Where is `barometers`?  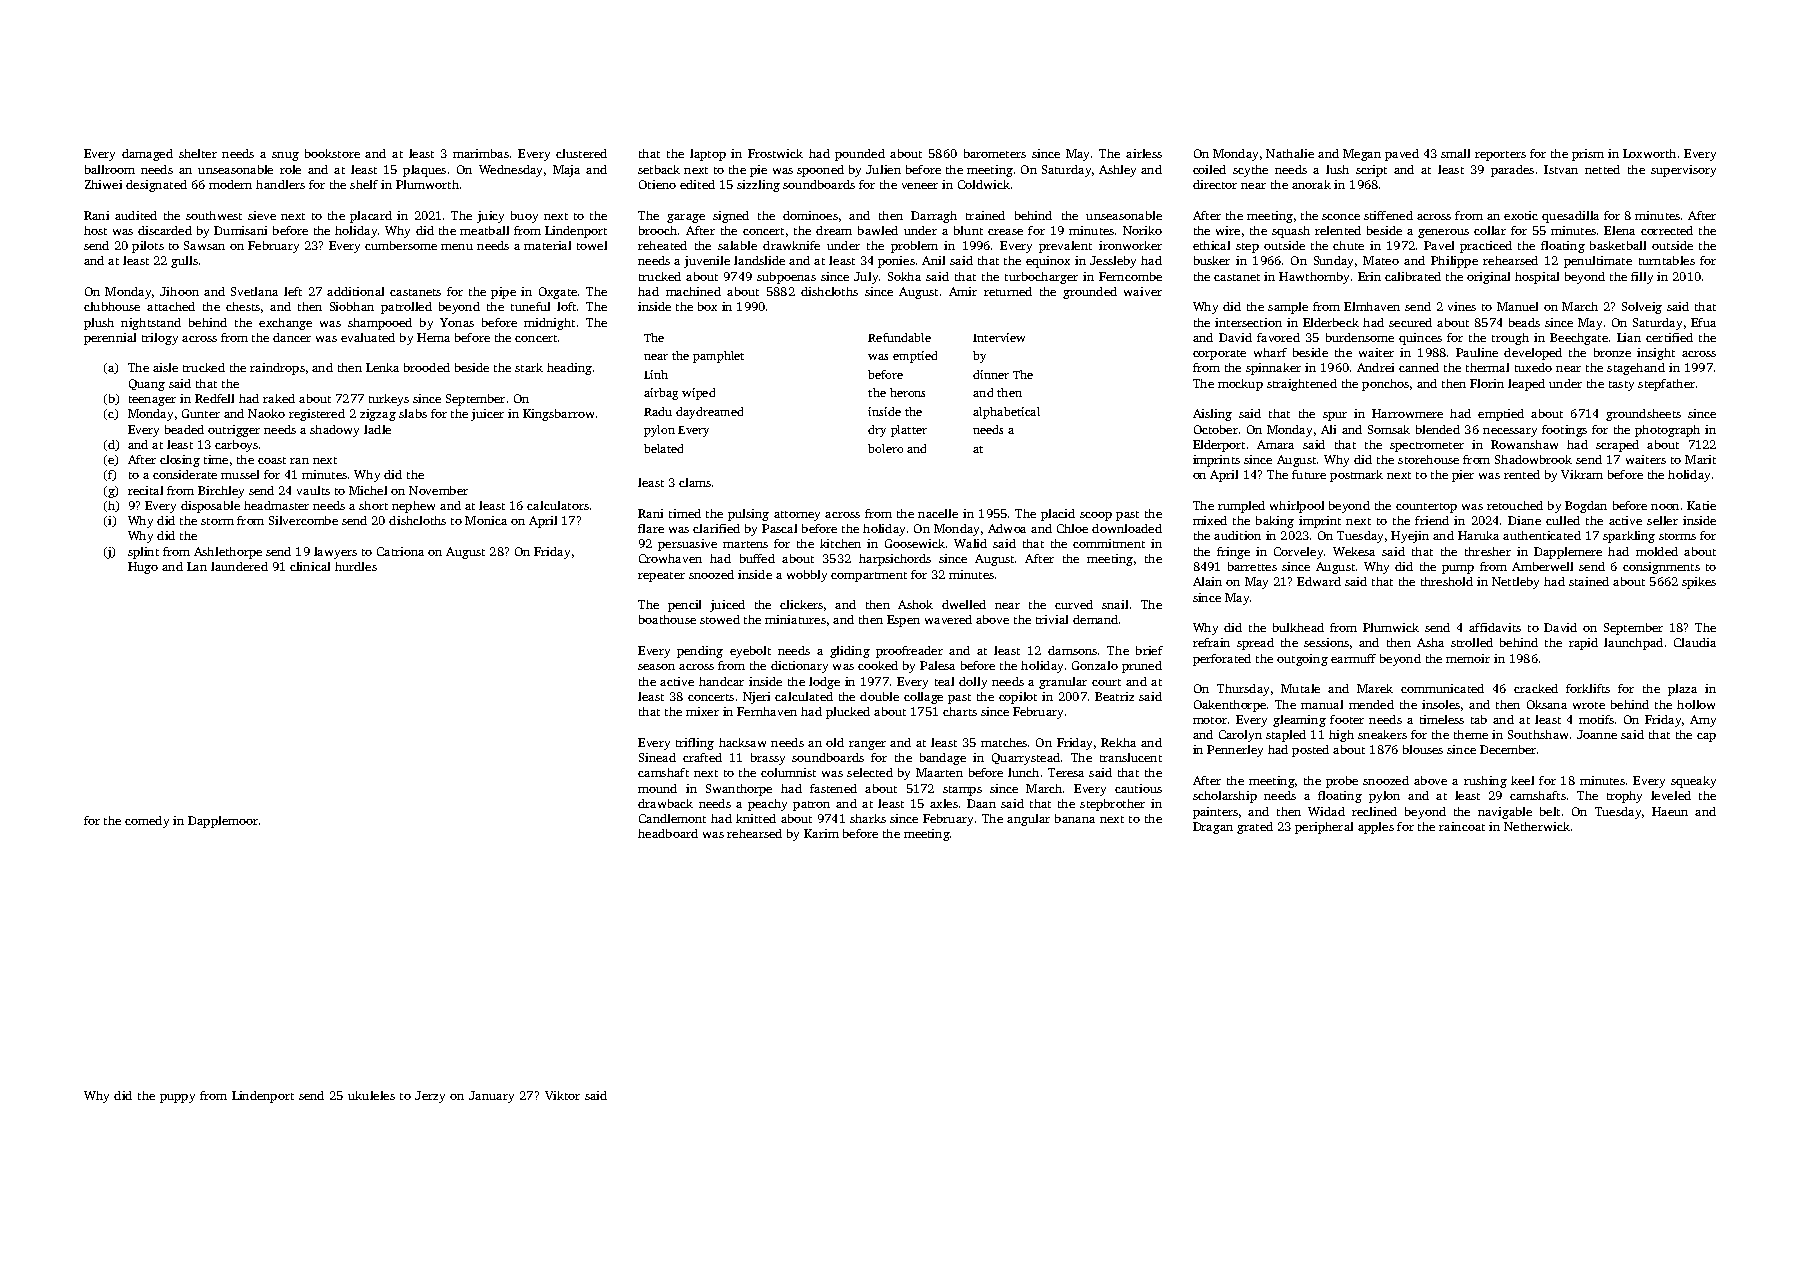
barometers is located at coordinates (995, 153).
